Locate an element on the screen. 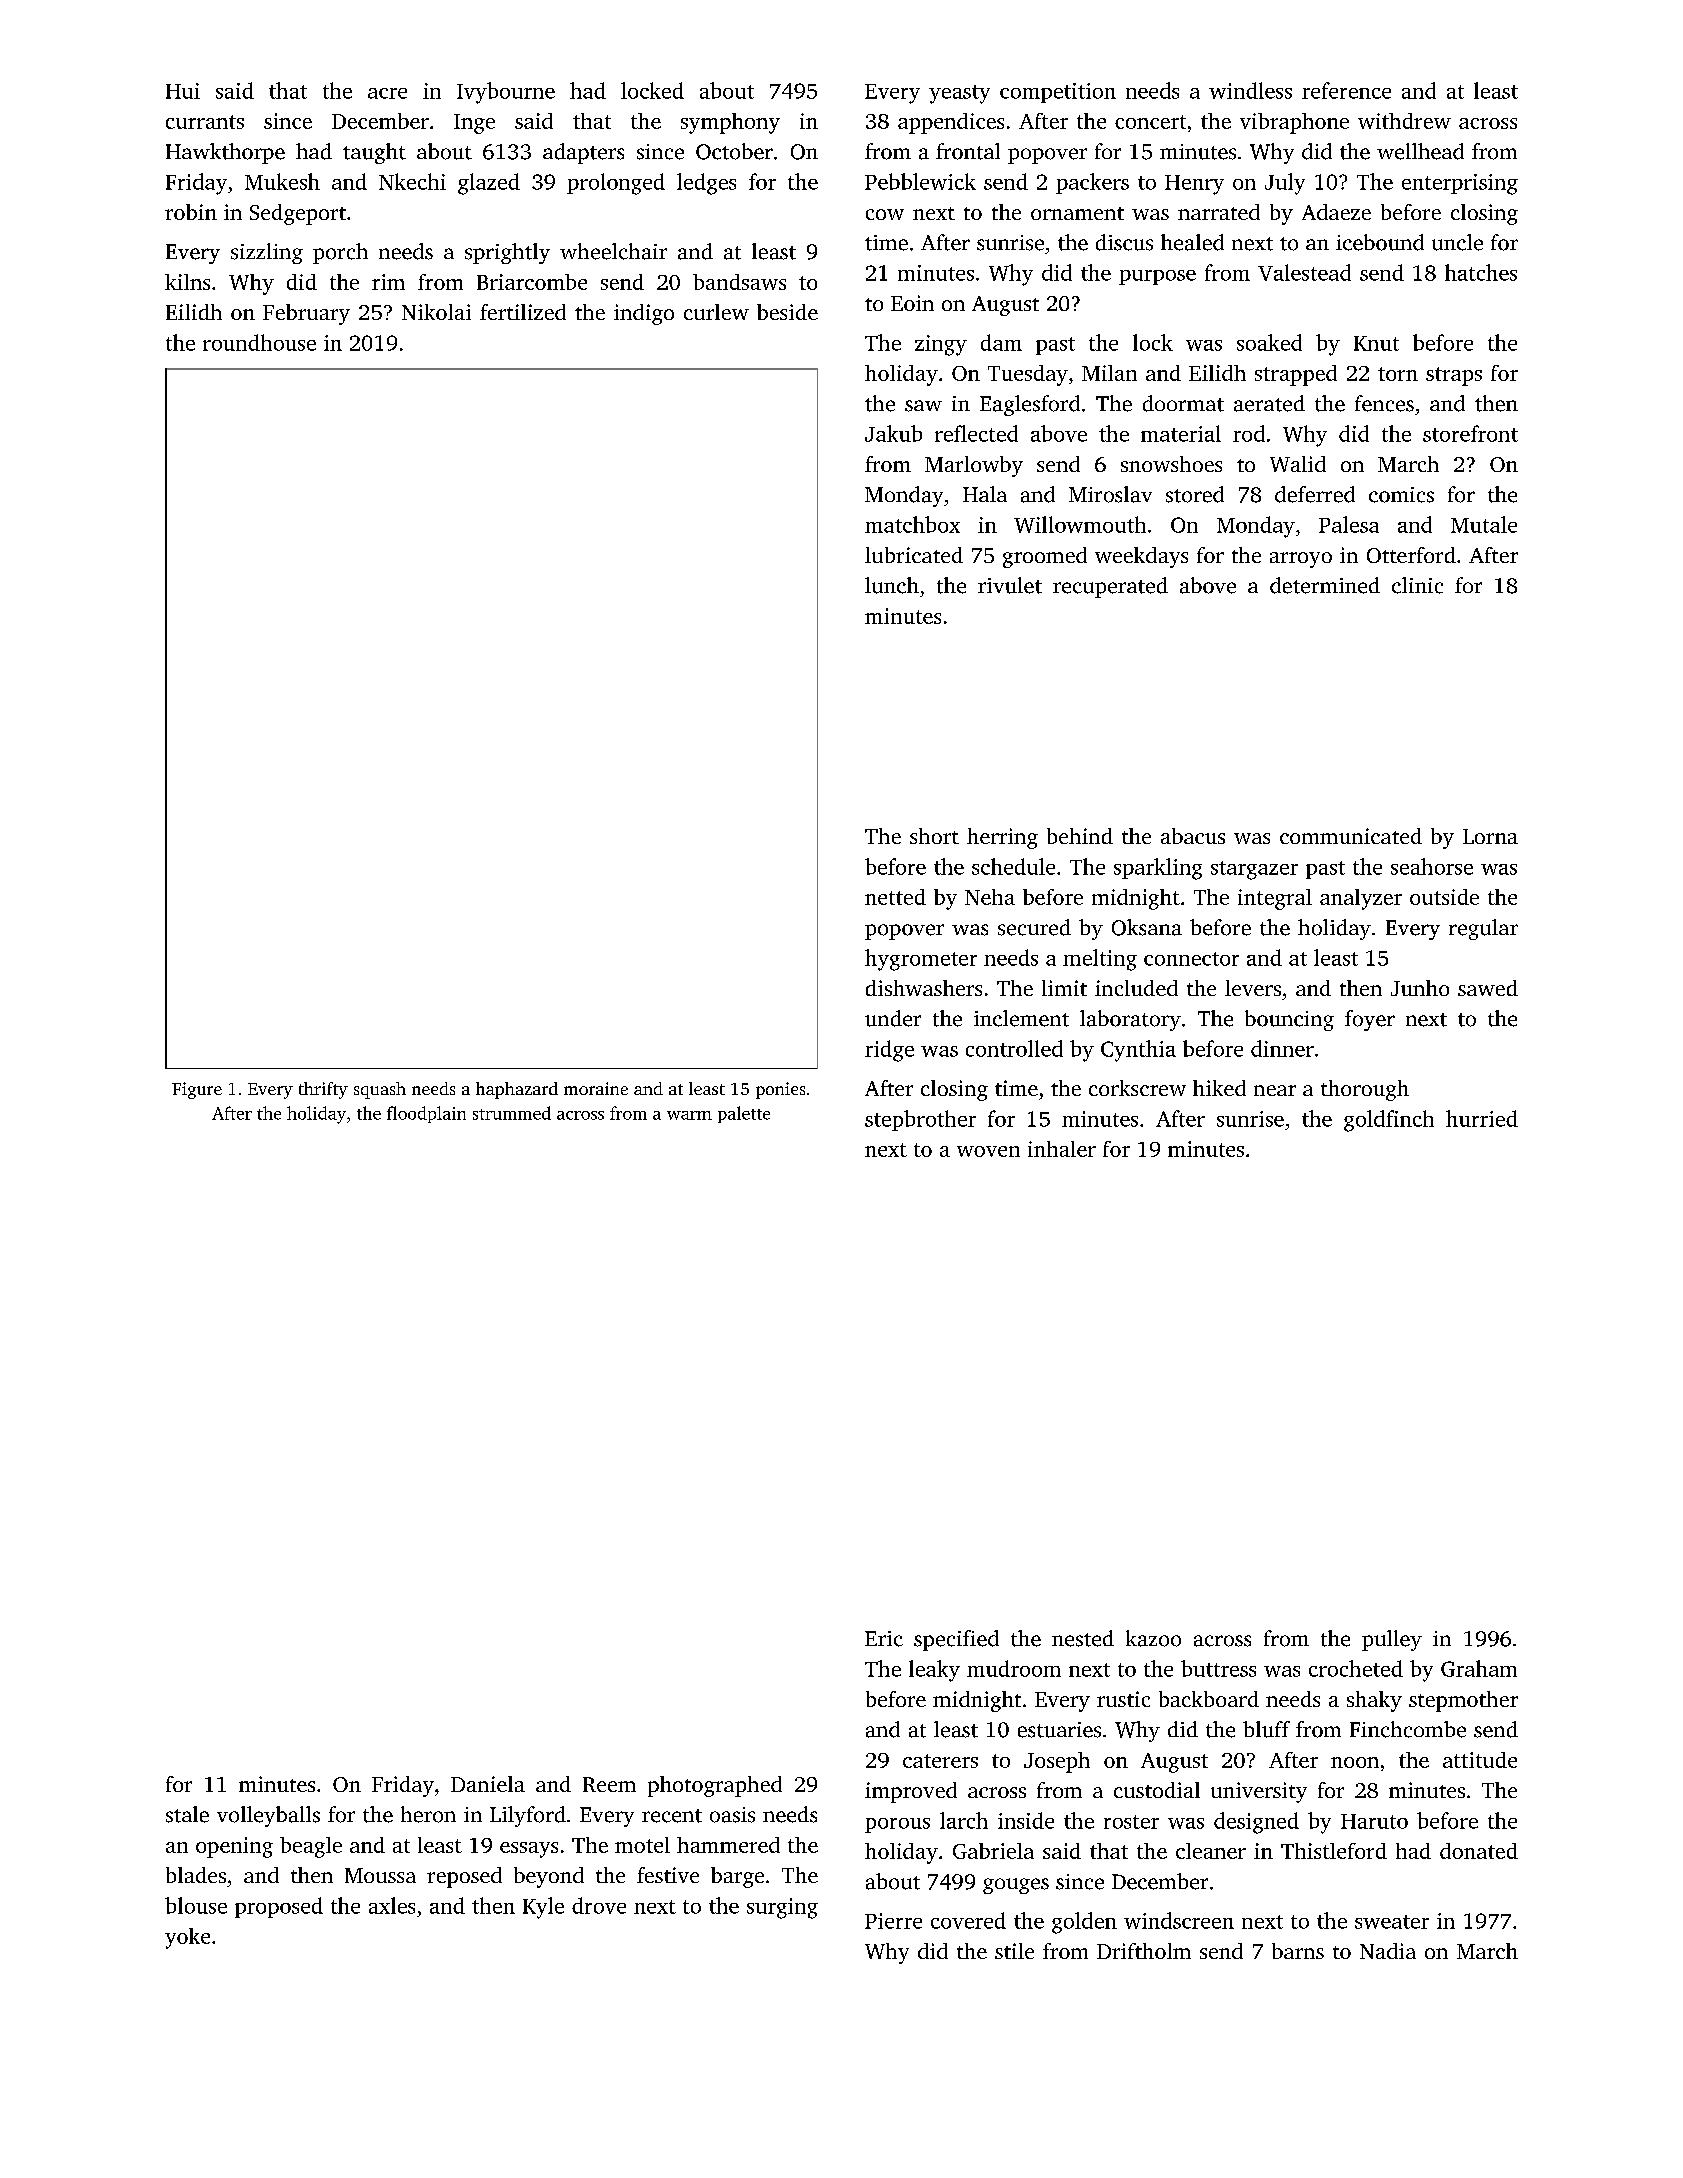 The width and height of the screenshot is (1683, 2178). Graham is located at coordinates (1479, 1668).
